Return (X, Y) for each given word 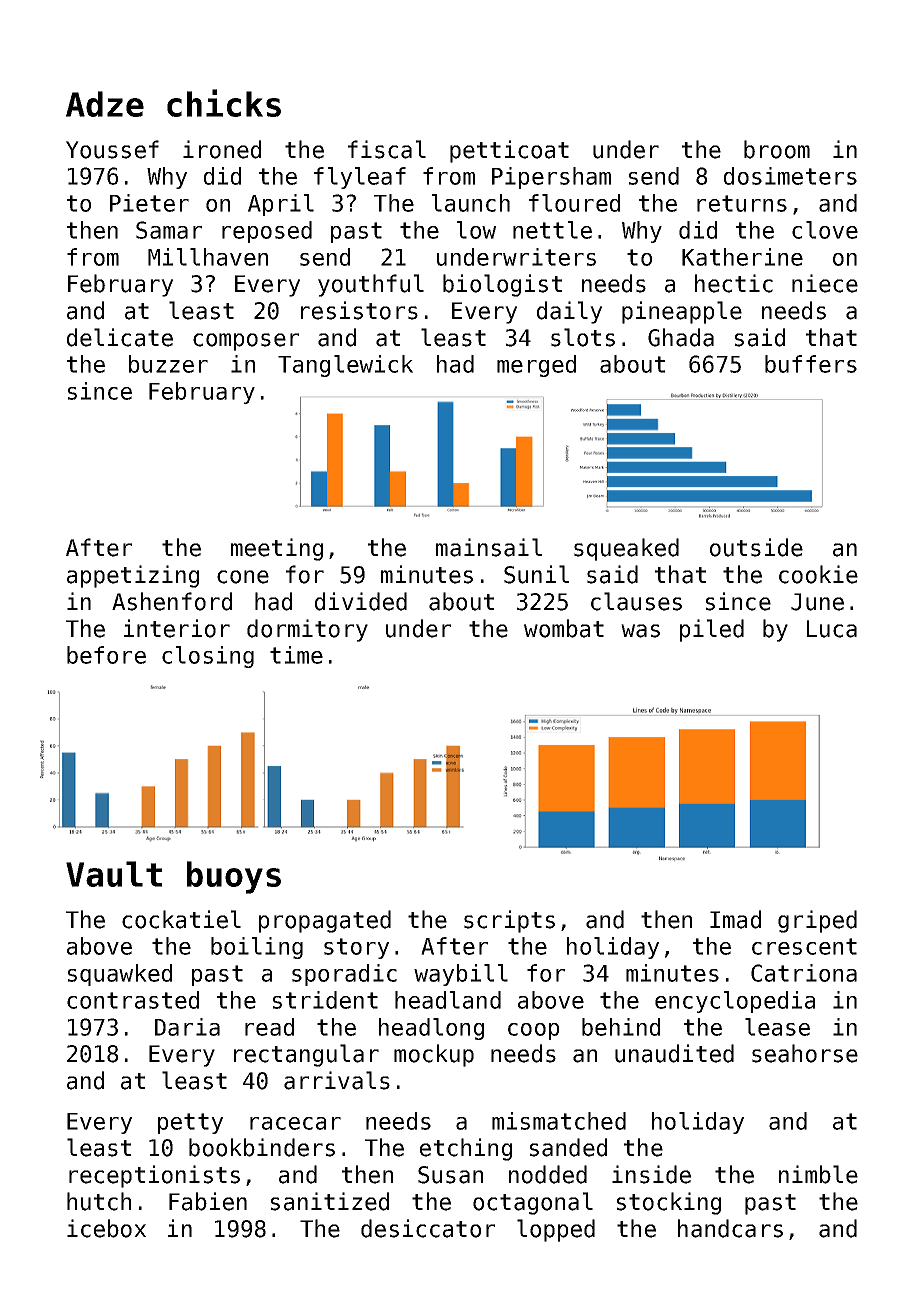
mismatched (559, 1121)
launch (471, 203)
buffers (811, 364)
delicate (120, 337)
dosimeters (790, 176)
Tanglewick (345, 366)
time (296, 655)
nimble (818, 1174)
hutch (99, 1201)
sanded (568, 1147)
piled (712, 630)
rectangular (306, 1055)
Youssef (112, 149)
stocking (669, 1203)
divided (361, 601)
